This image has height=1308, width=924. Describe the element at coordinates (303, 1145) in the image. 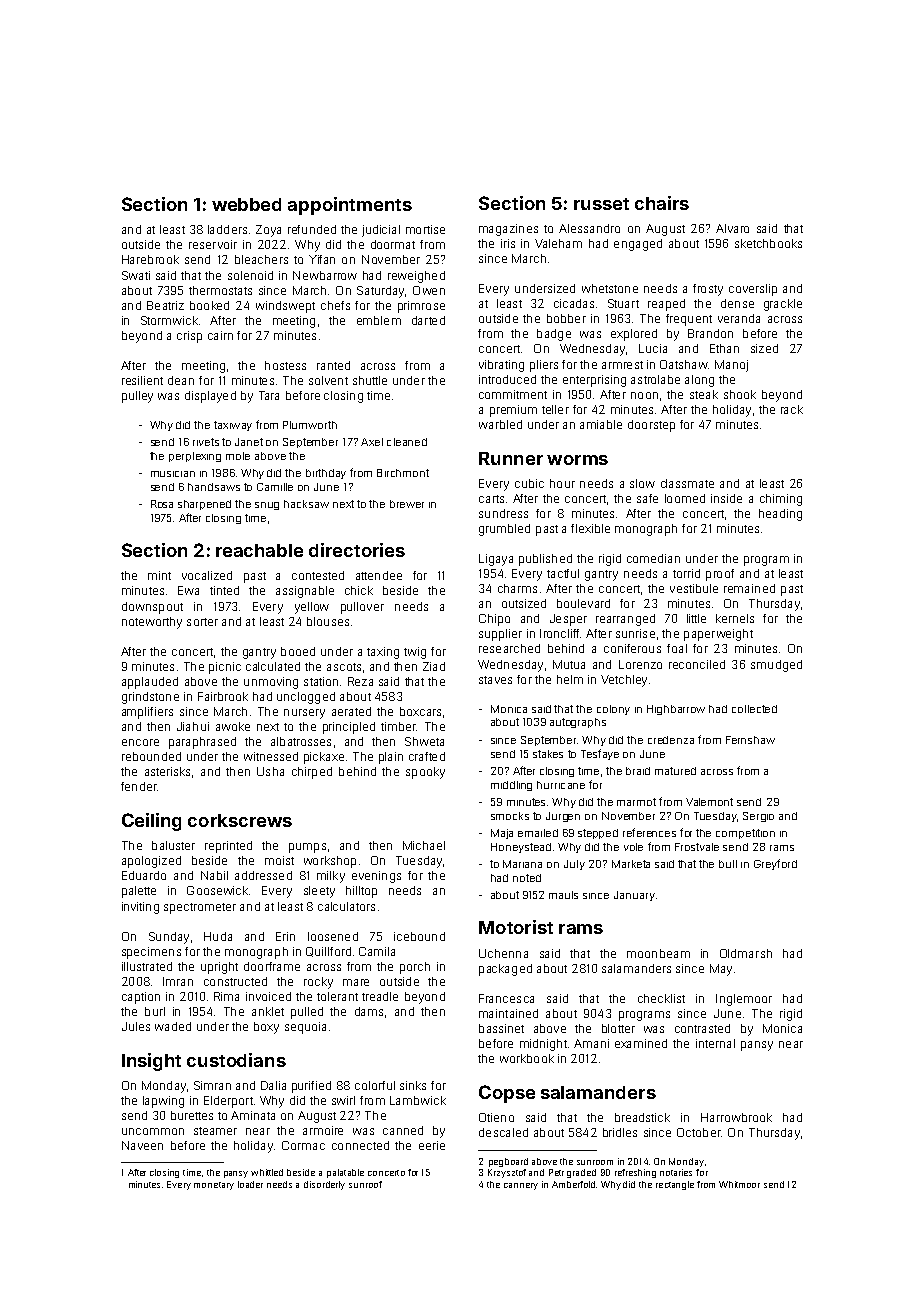

I see `Cormac` at that location.
